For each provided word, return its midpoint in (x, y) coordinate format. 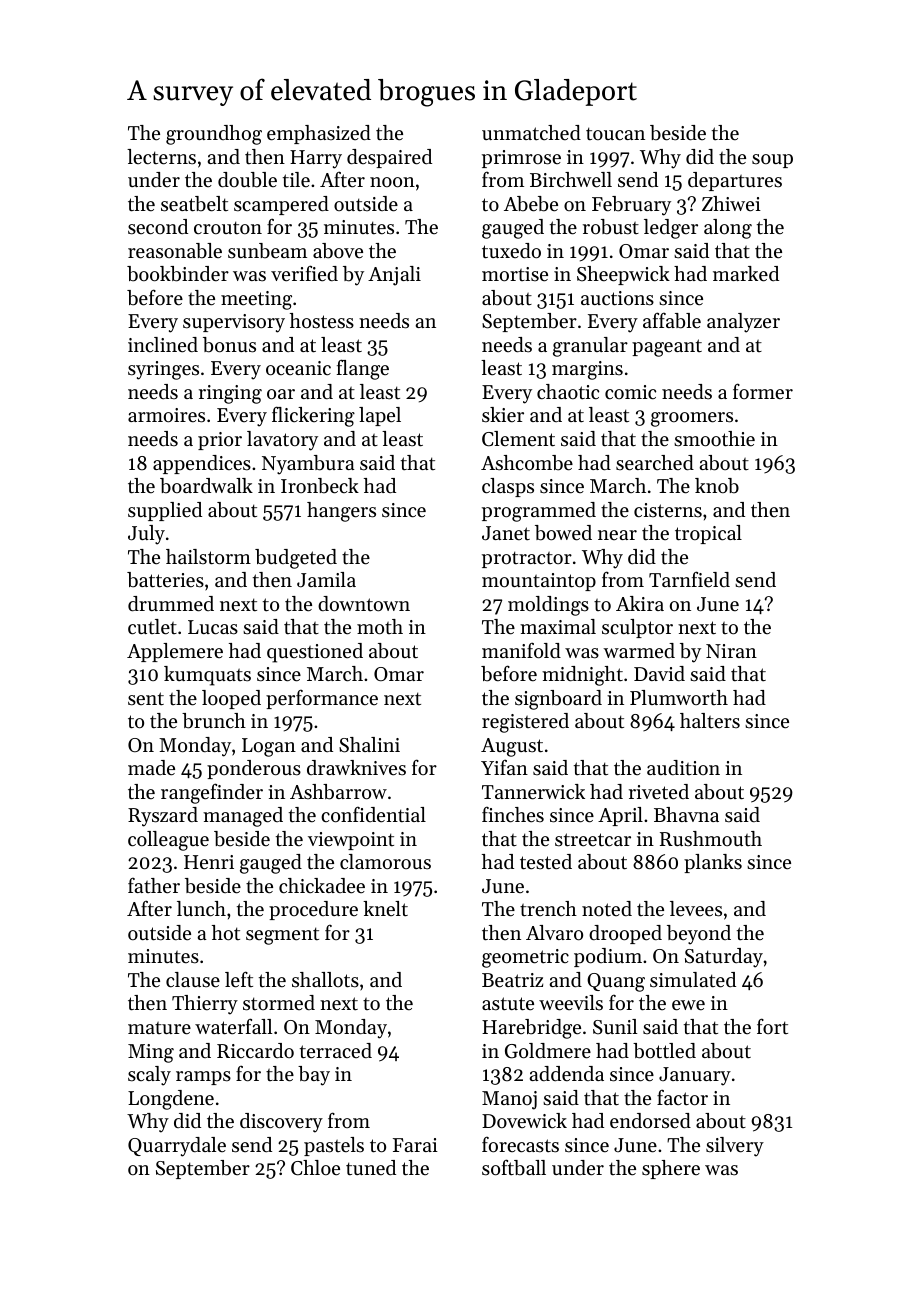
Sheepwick (623, 275)
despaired (389, 158)
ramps (203, 1078)
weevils (571, 1003)
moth (380, 626)
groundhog (214, 135)
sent (146, 699)
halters (710, 720)
